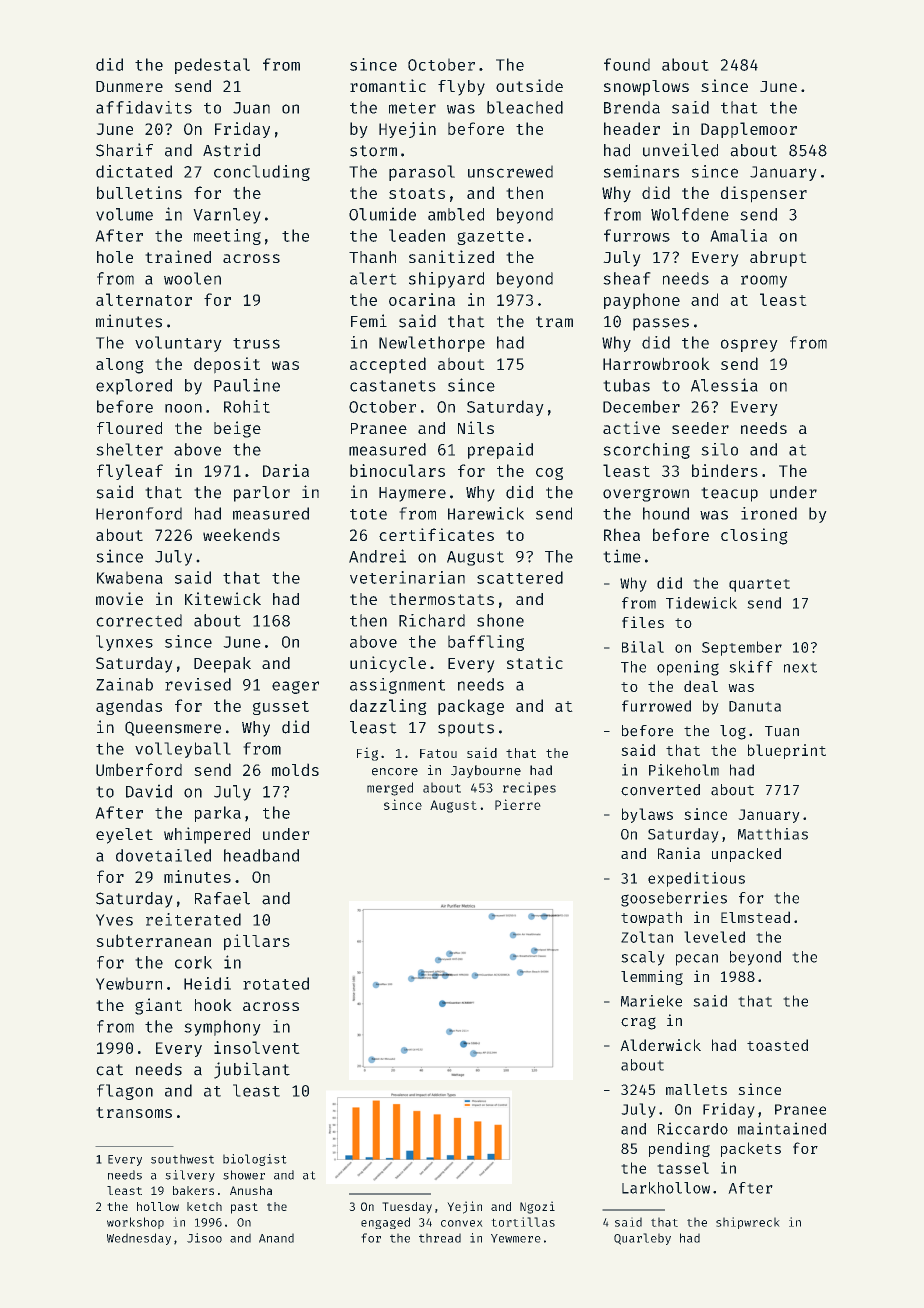  I want to click on passes, so click(661, 324).
